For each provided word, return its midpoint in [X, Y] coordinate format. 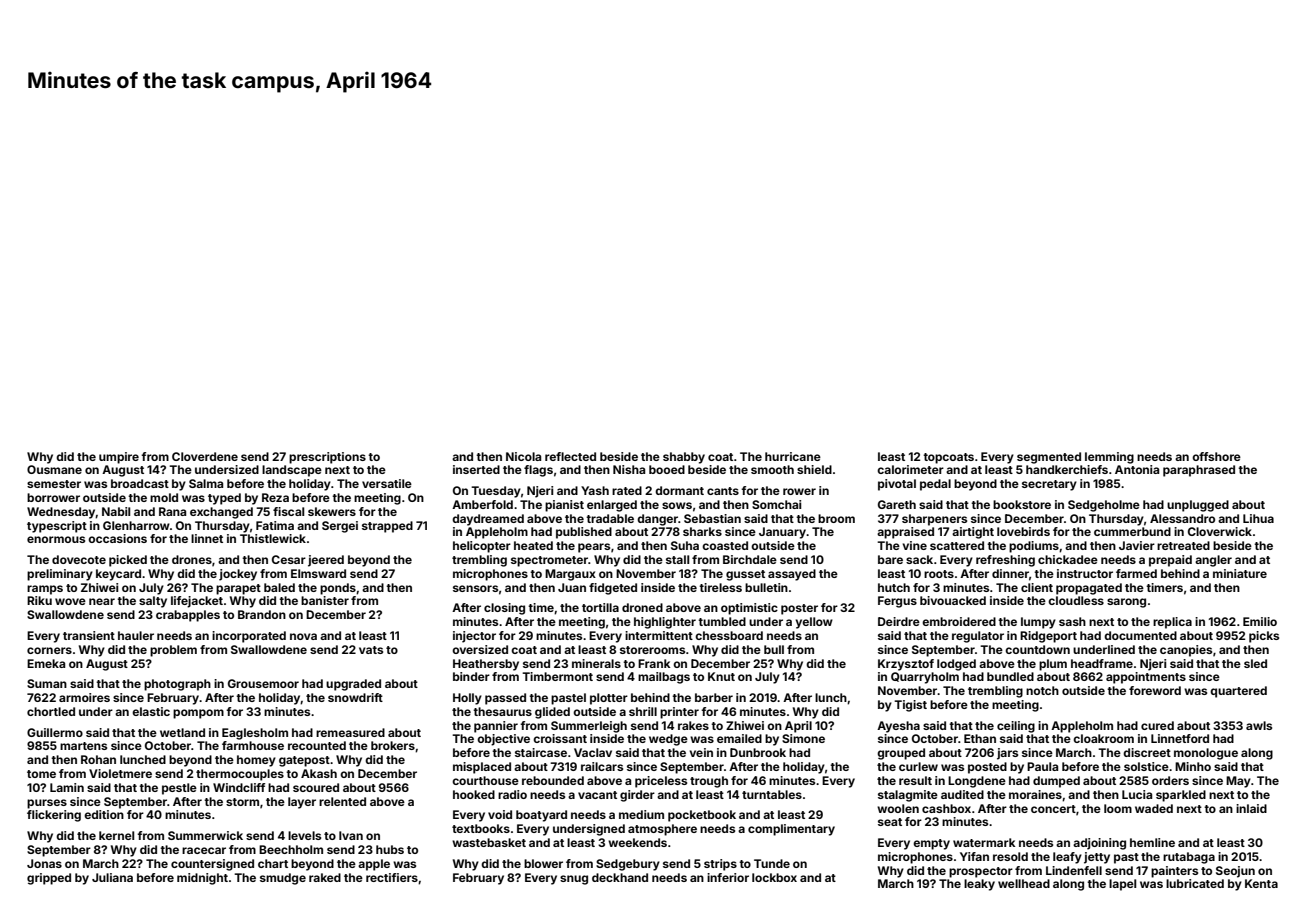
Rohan [98, 759]
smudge [283, 879]
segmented [1049, 458]
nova [303, 636]
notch [1042, 690]
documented [1140, 635]
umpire [119, 458]
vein [701, 752]
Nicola [523, 456]
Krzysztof [906, 665]
